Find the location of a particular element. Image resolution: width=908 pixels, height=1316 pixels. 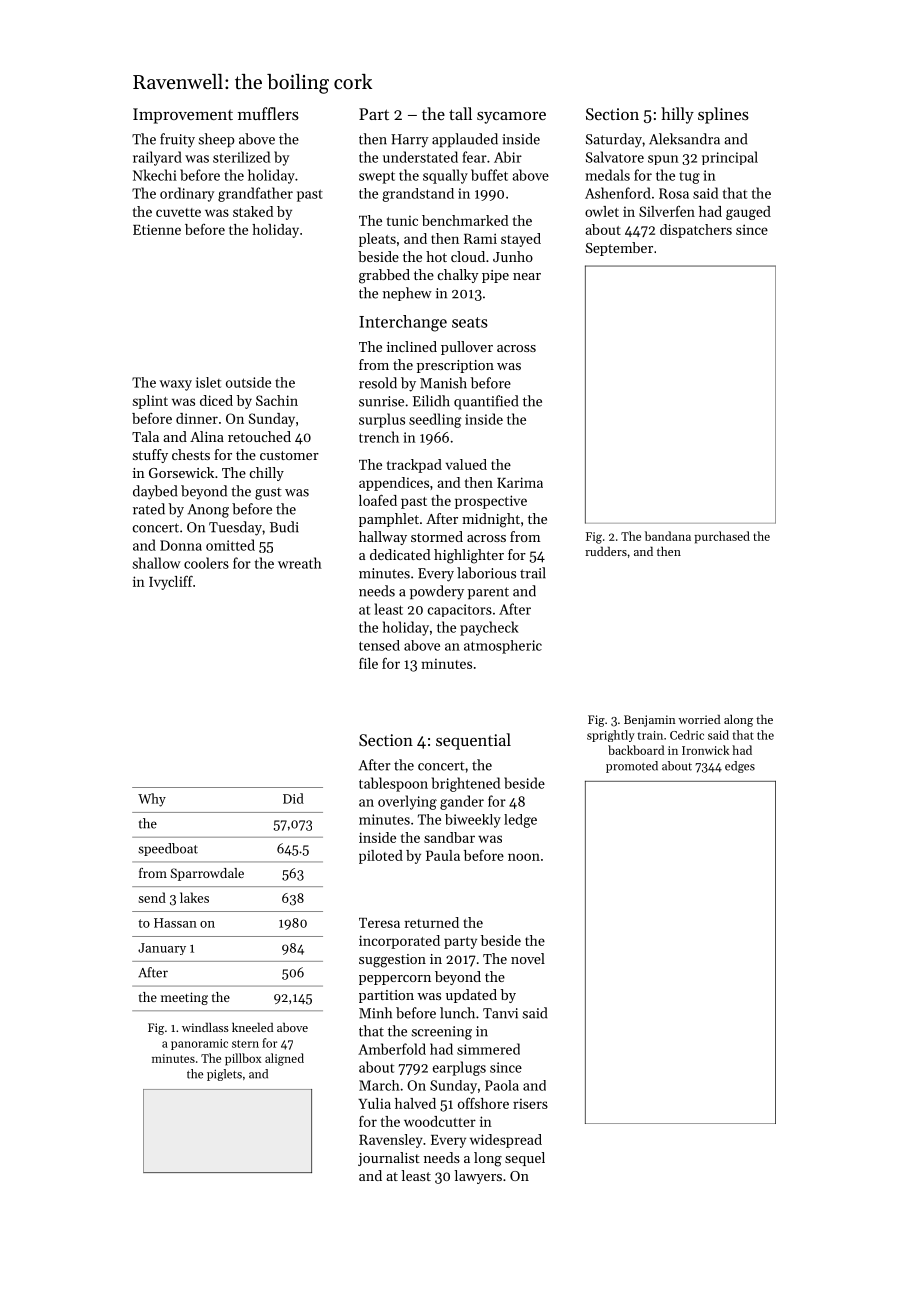

grandfather is located at coordinates (255, 194).
